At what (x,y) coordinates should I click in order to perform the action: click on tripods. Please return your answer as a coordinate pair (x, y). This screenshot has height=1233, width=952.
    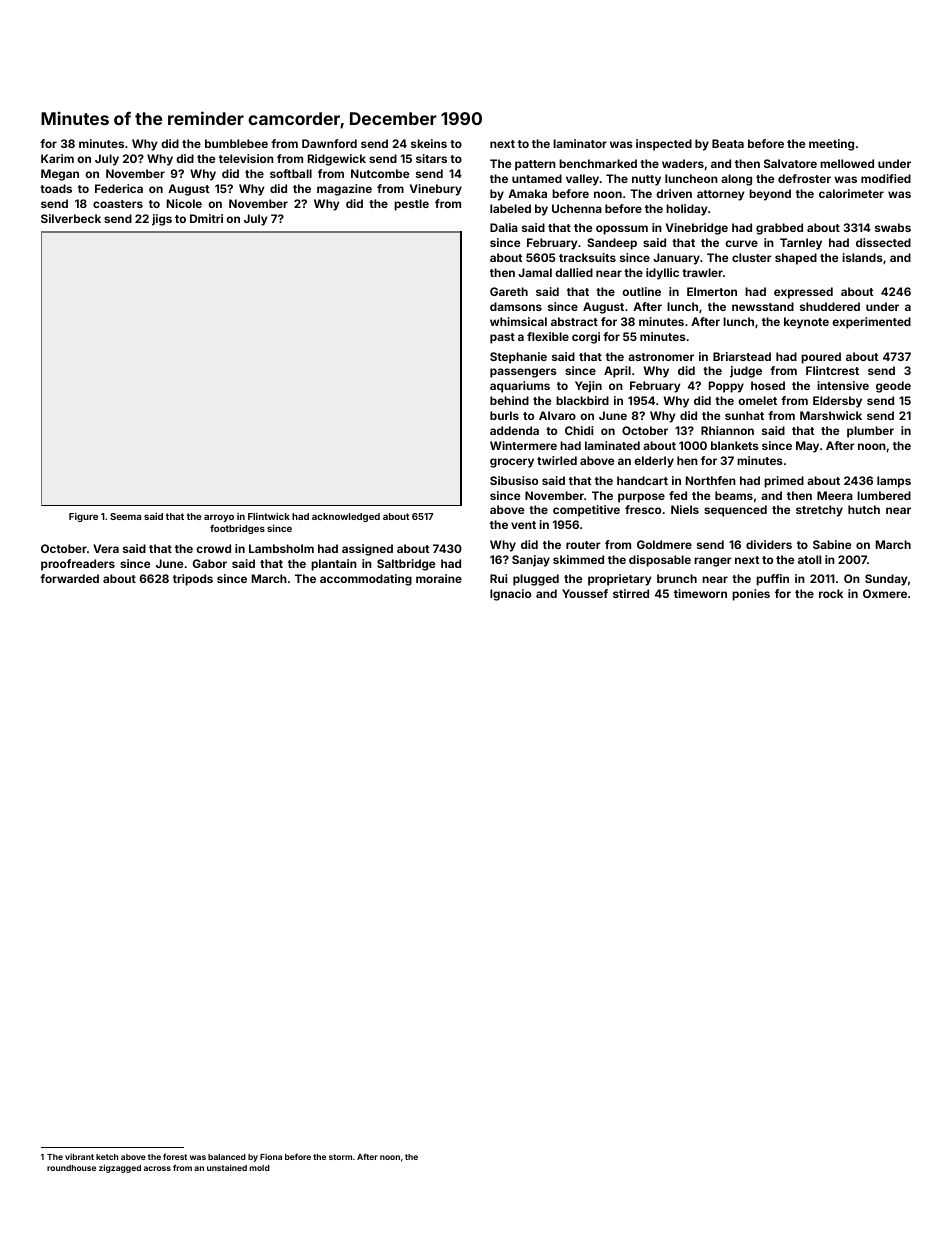
    Looking at the image, I should click on (193, 580).
